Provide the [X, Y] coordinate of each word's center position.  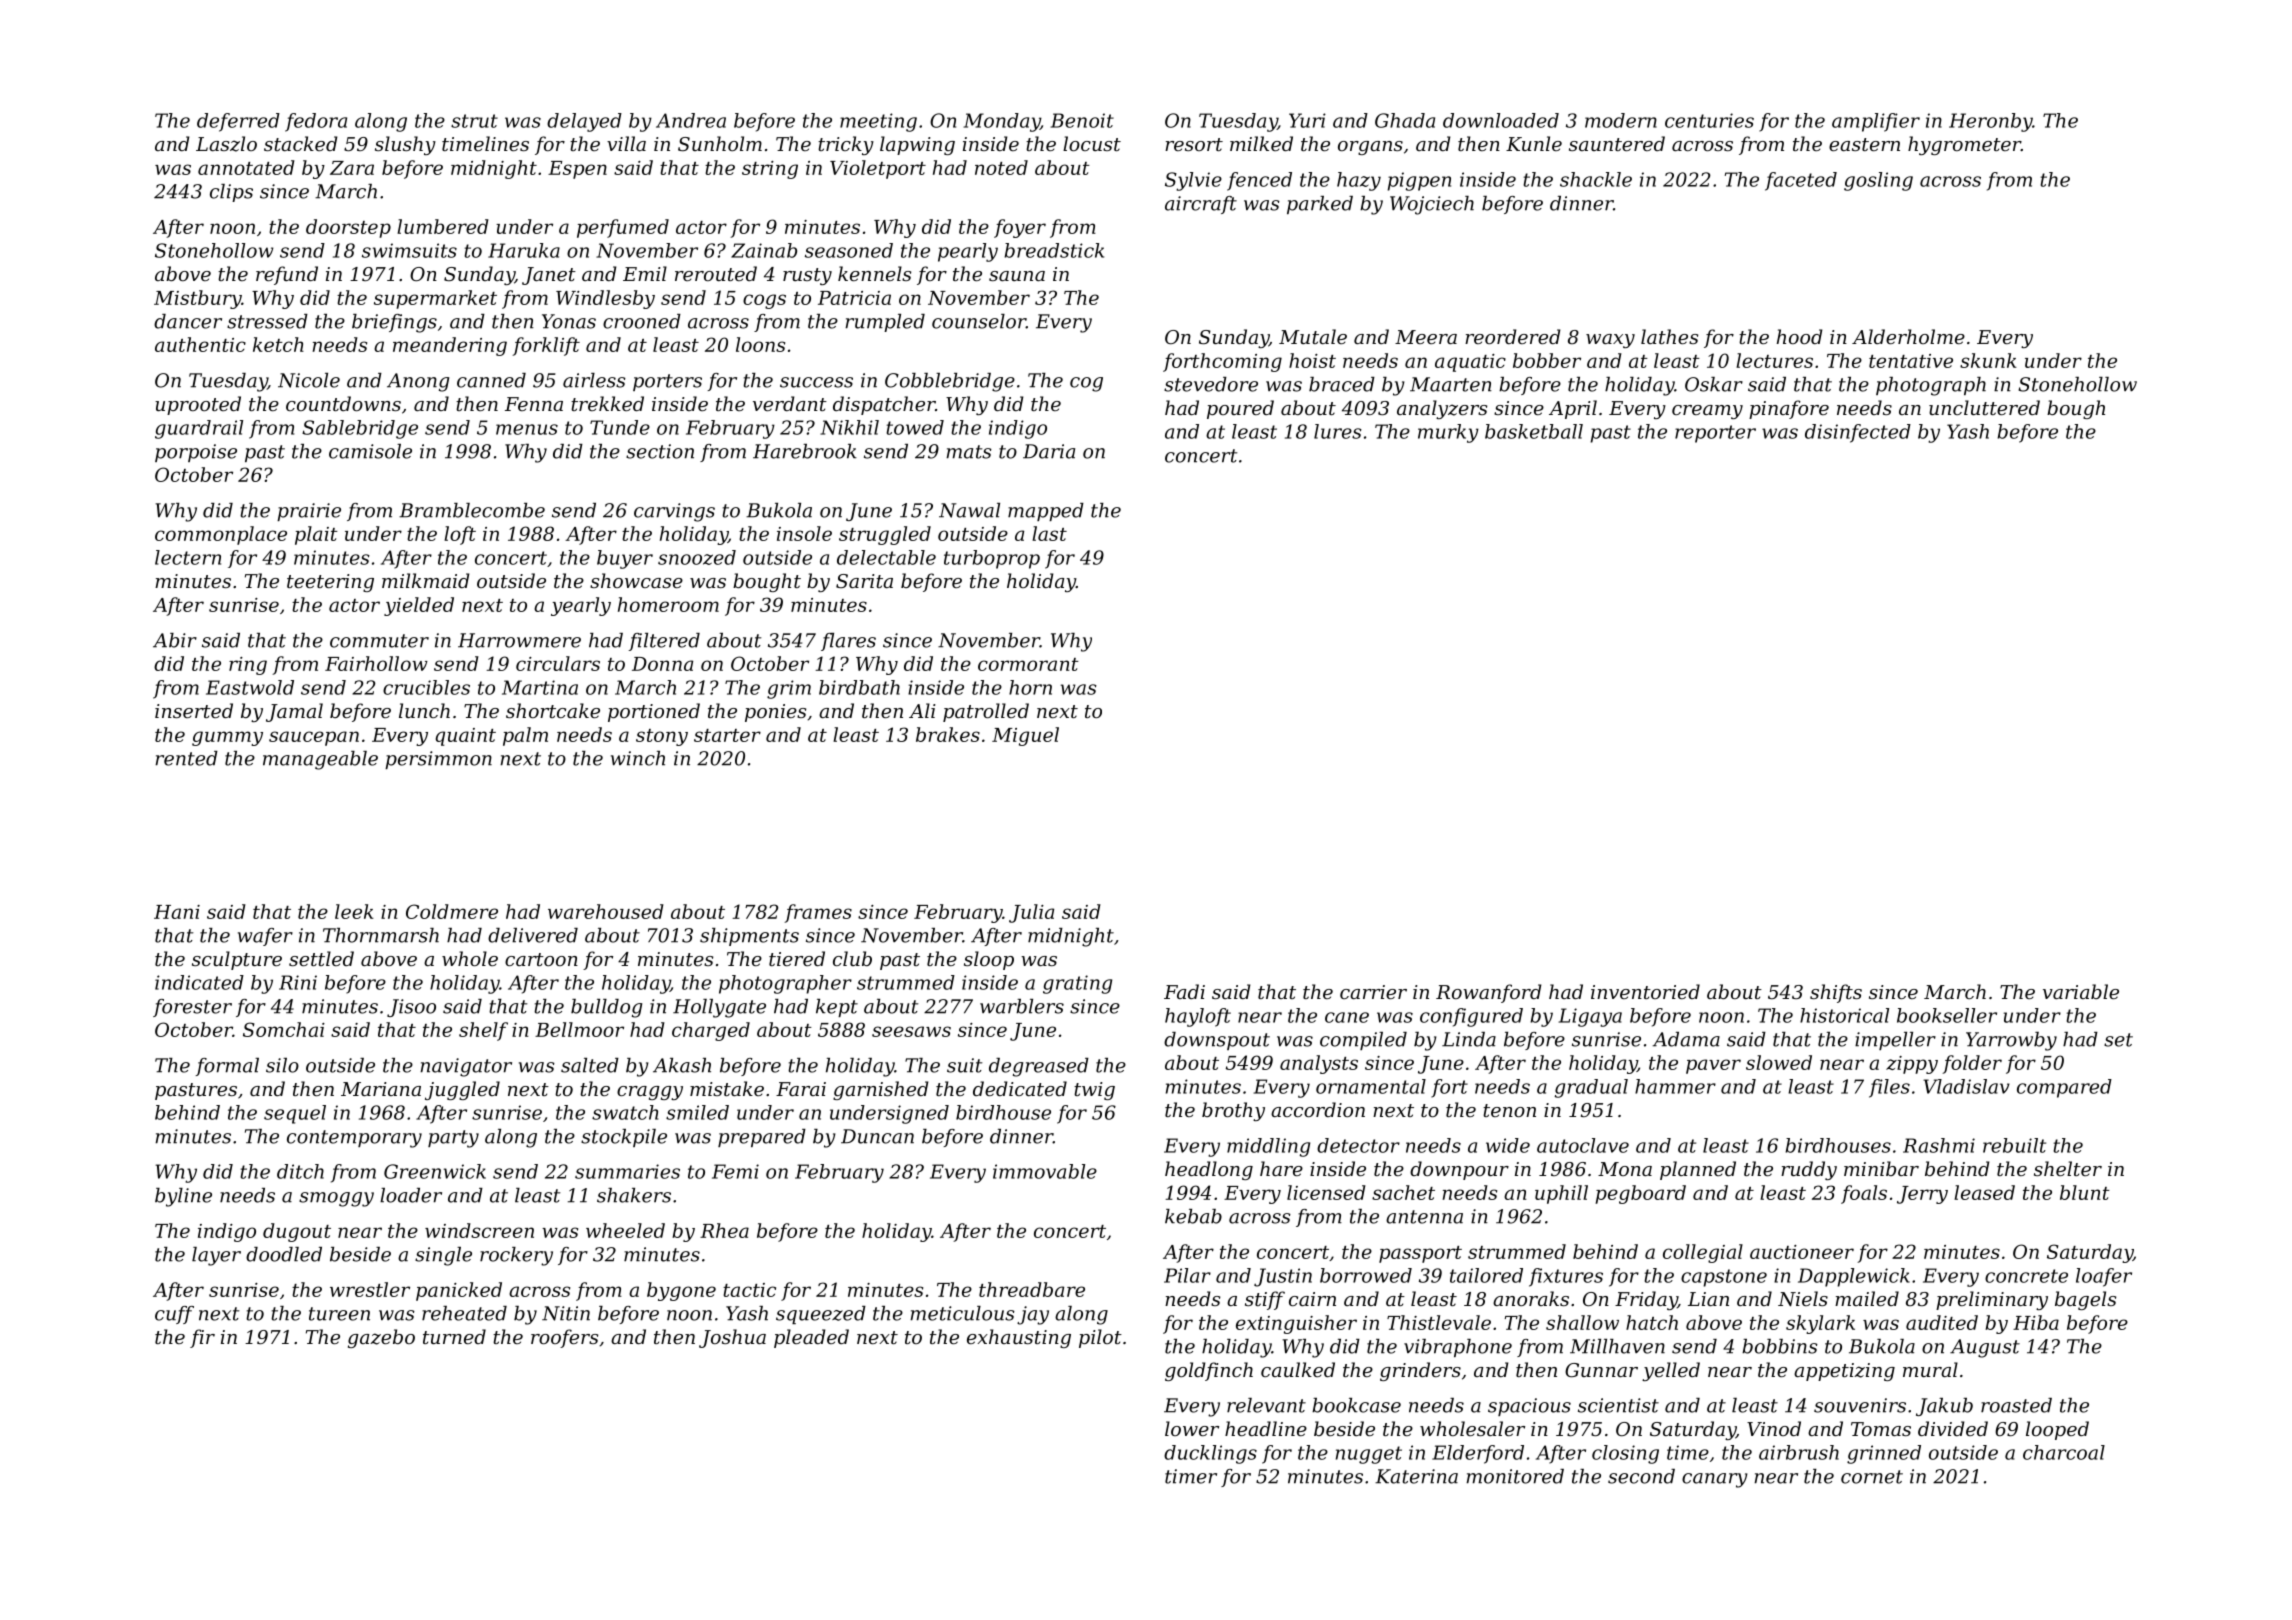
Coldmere [452, 911]
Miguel [1025, 736]
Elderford [1478, 1454]
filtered [664, 642]
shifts [1836, 993]
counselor [979, 321]
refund [287, 275]
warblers [1022, 1006]
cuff [174, 1315]
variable [2081, 991]
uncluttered [1984, 407]
